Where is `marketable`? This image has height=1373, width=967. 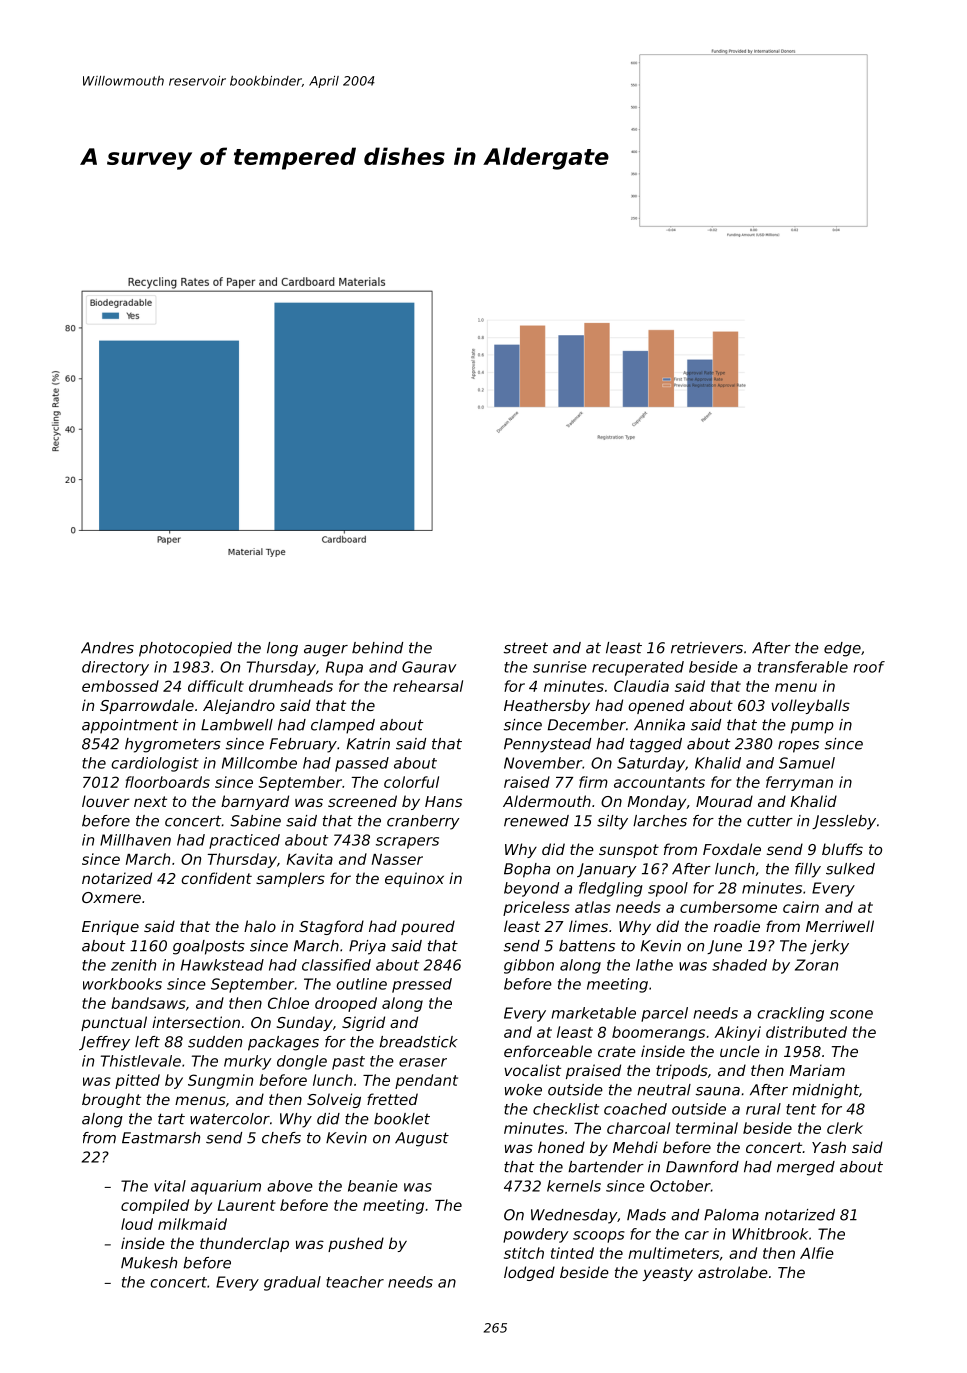 marketable is located at coordinates (593, 1013).
